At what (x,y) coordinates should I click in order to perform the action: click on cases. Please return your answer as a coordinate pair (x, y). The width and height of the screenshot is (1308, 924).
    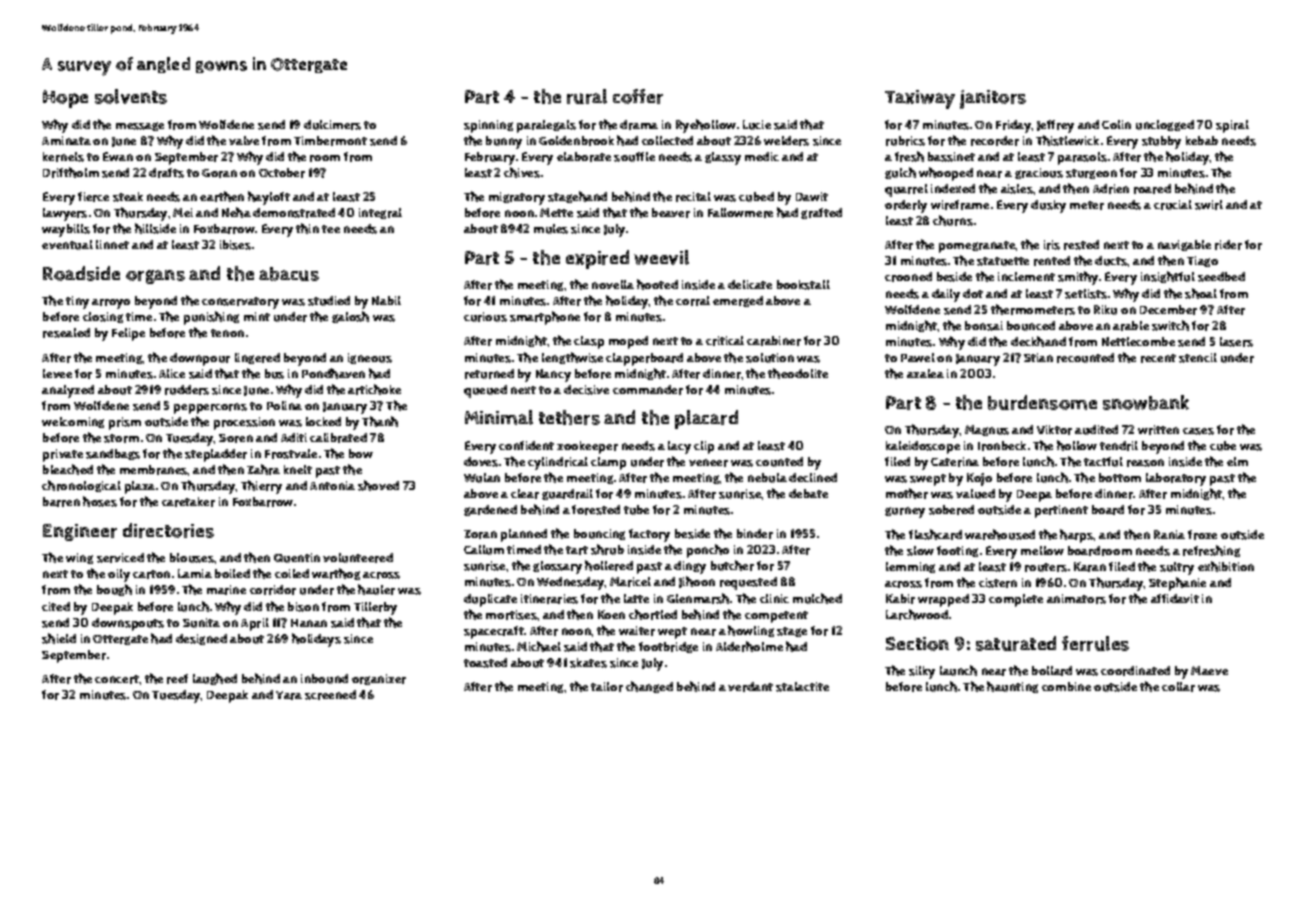
    Looking at the image, I should click on (1198, 431).
